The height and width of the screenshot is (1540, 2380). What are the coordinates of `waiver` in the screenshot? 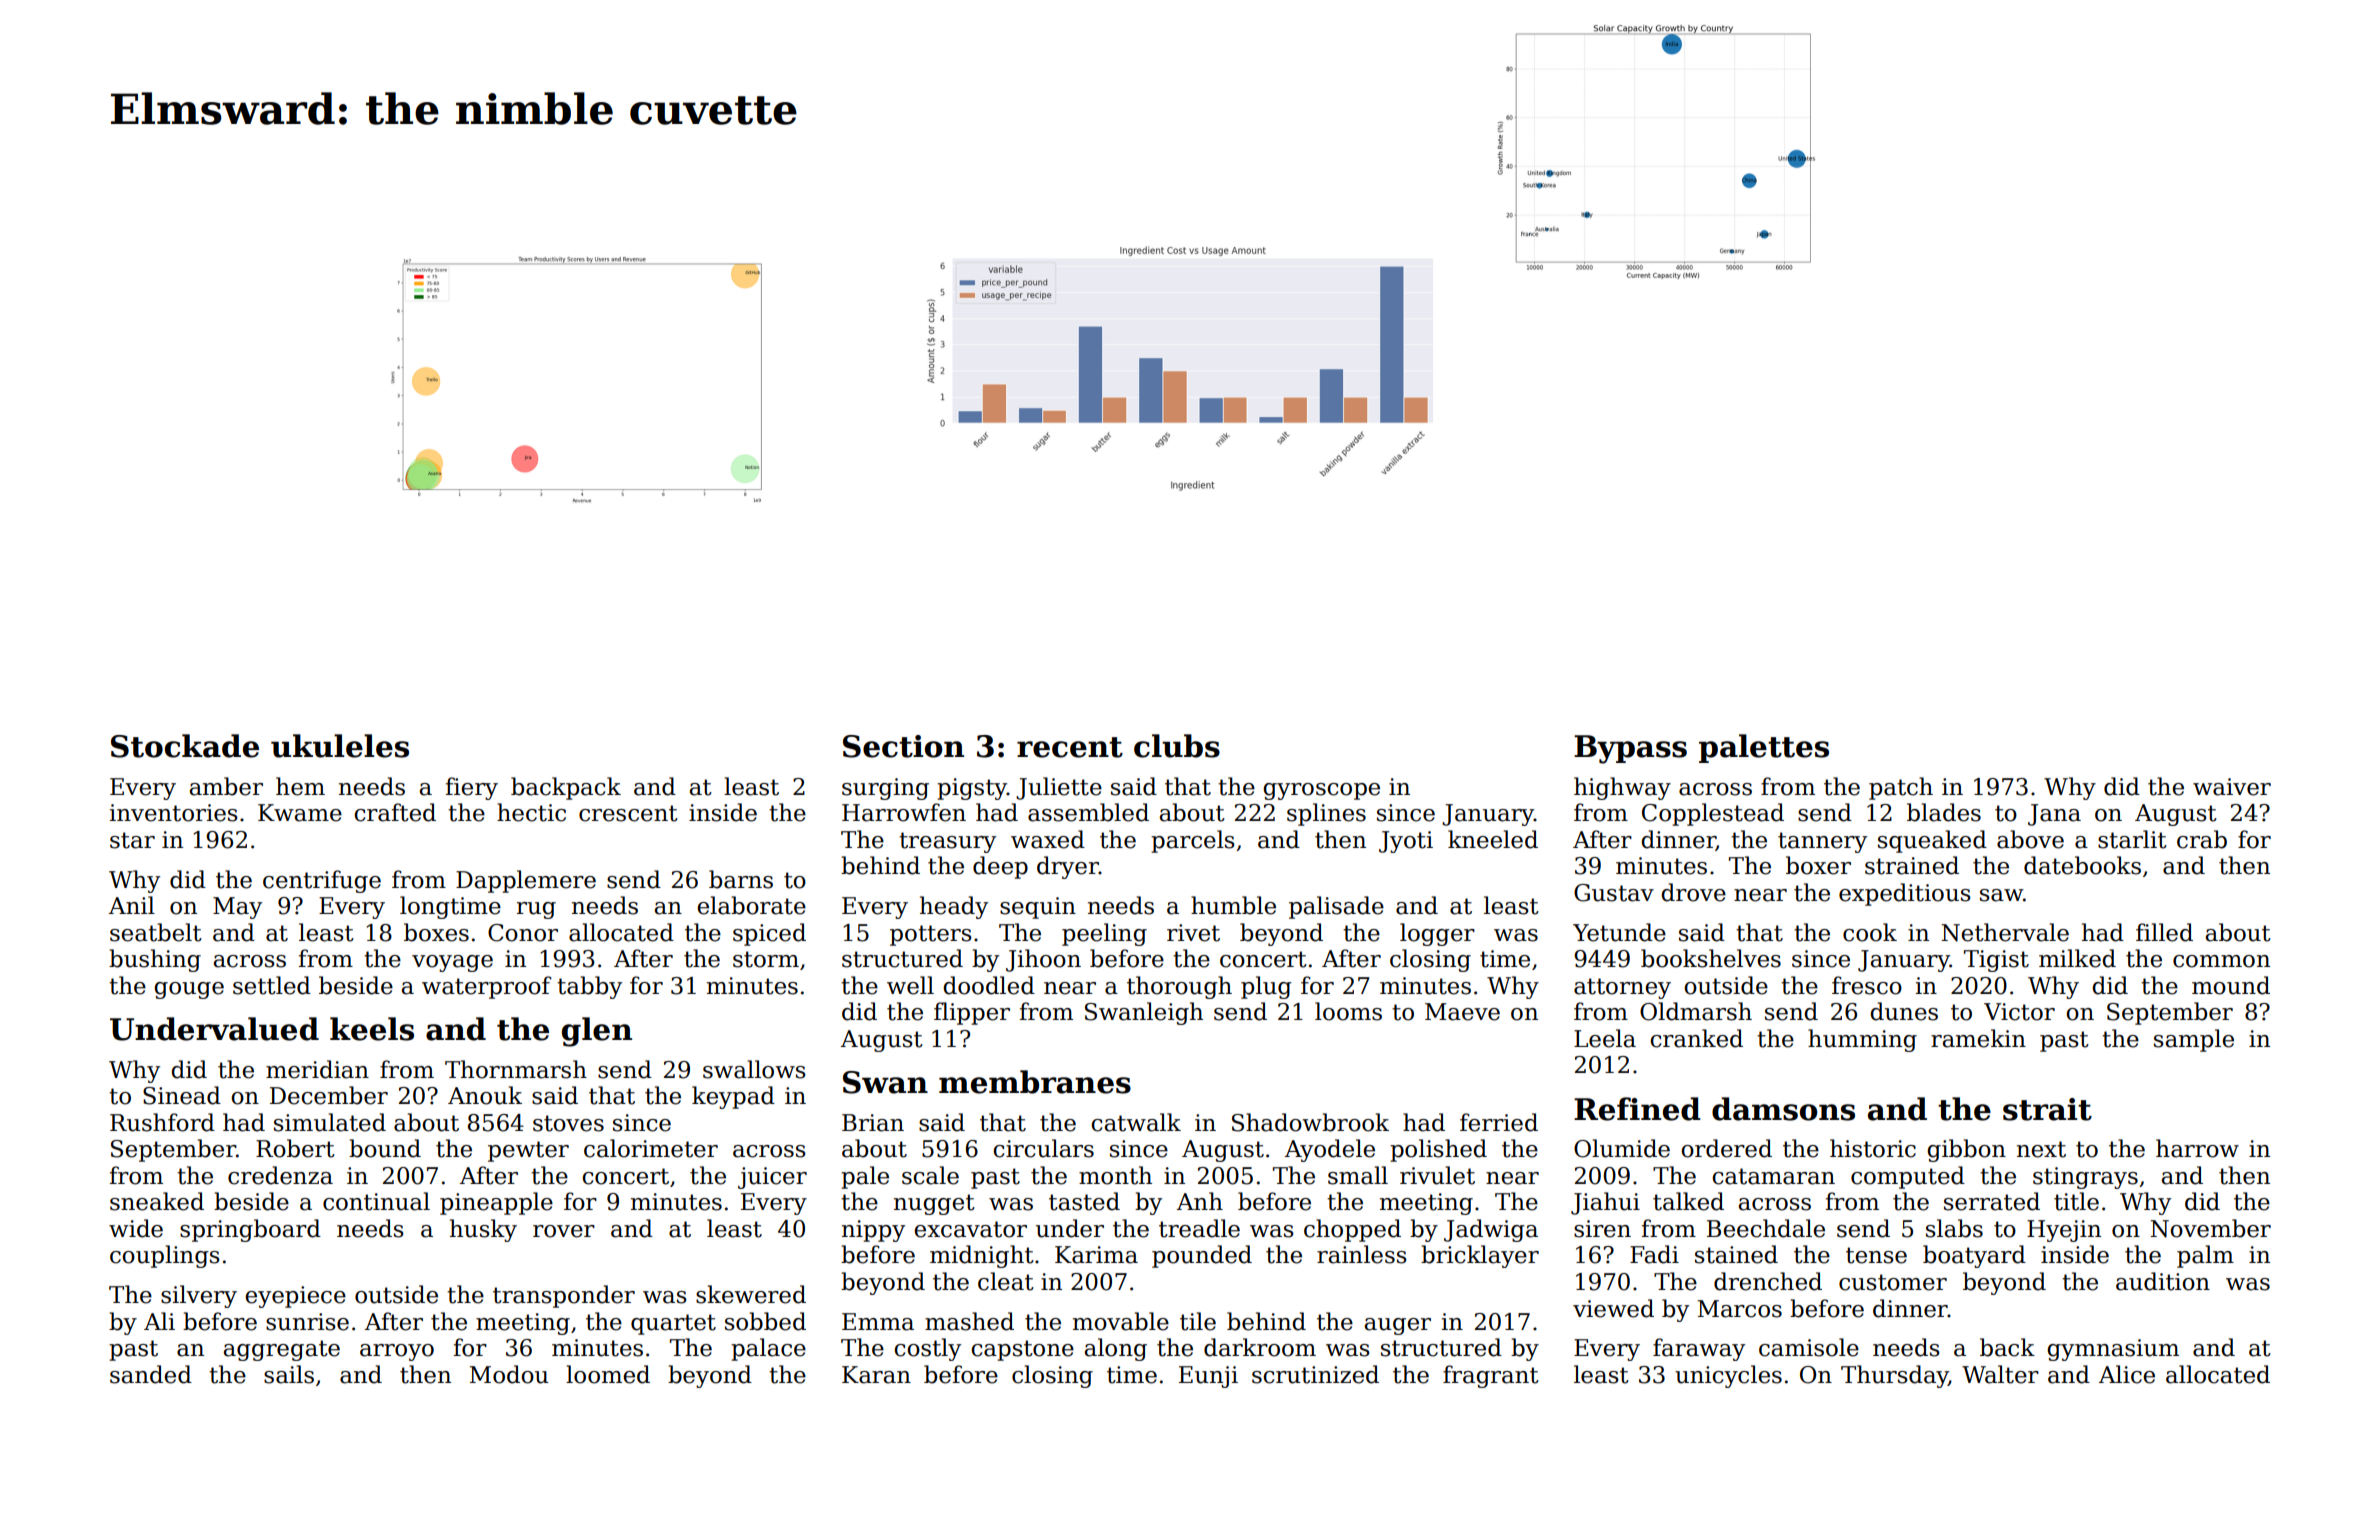 It's located at (2232, 787).
